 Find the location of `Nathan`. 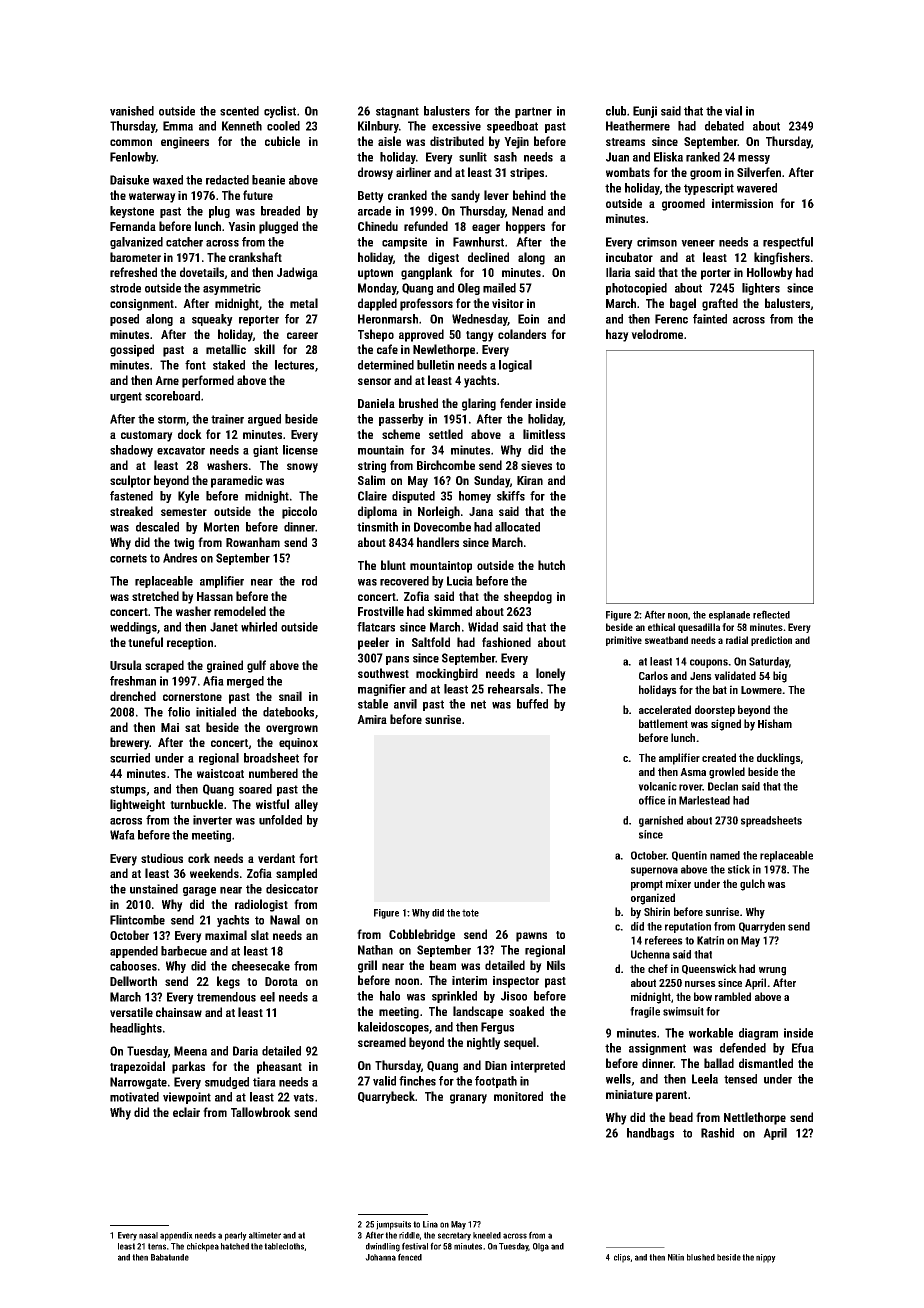

Nathan is located at coordinates (375, 950).
